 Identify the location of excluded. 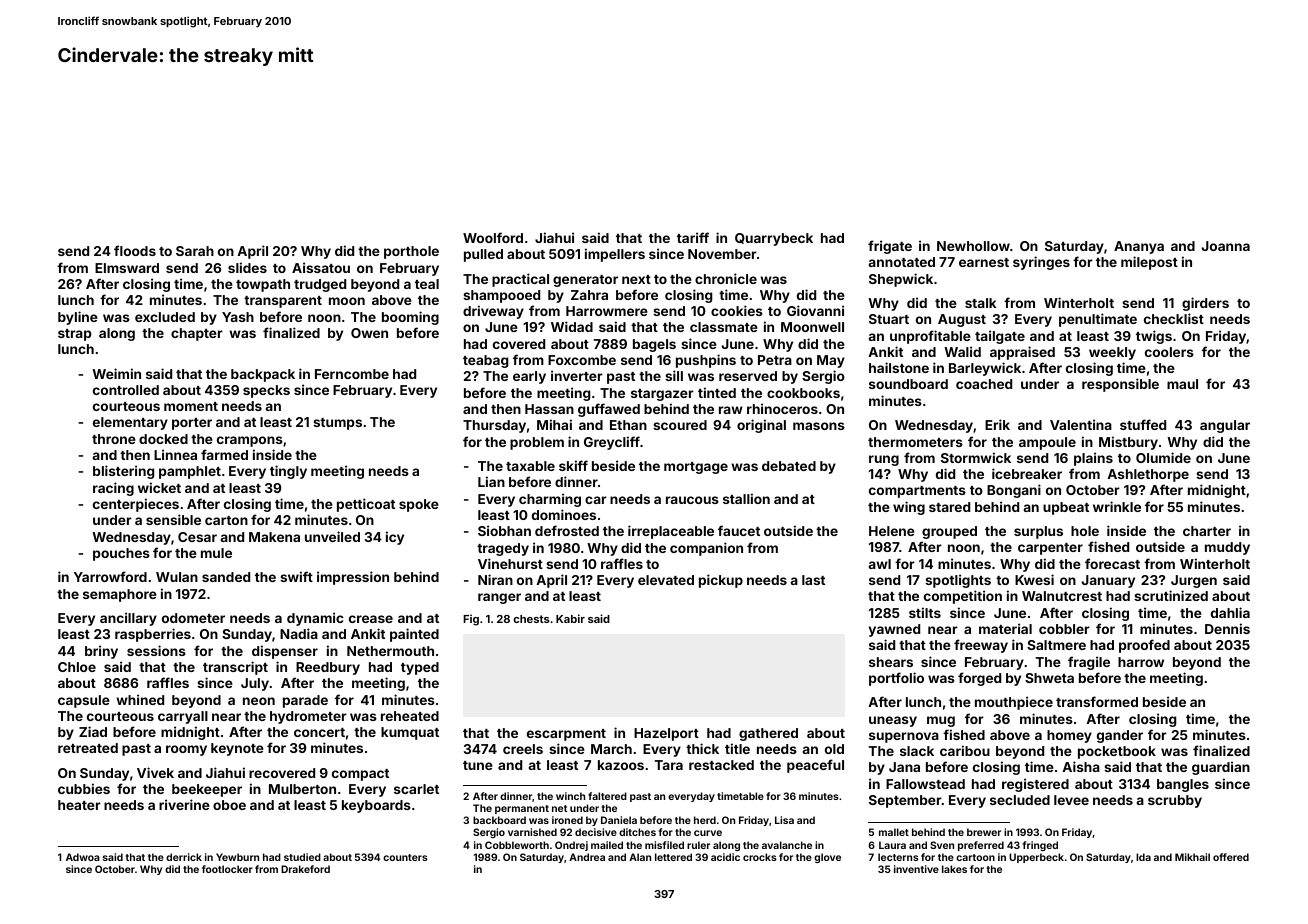
(165, 317).
